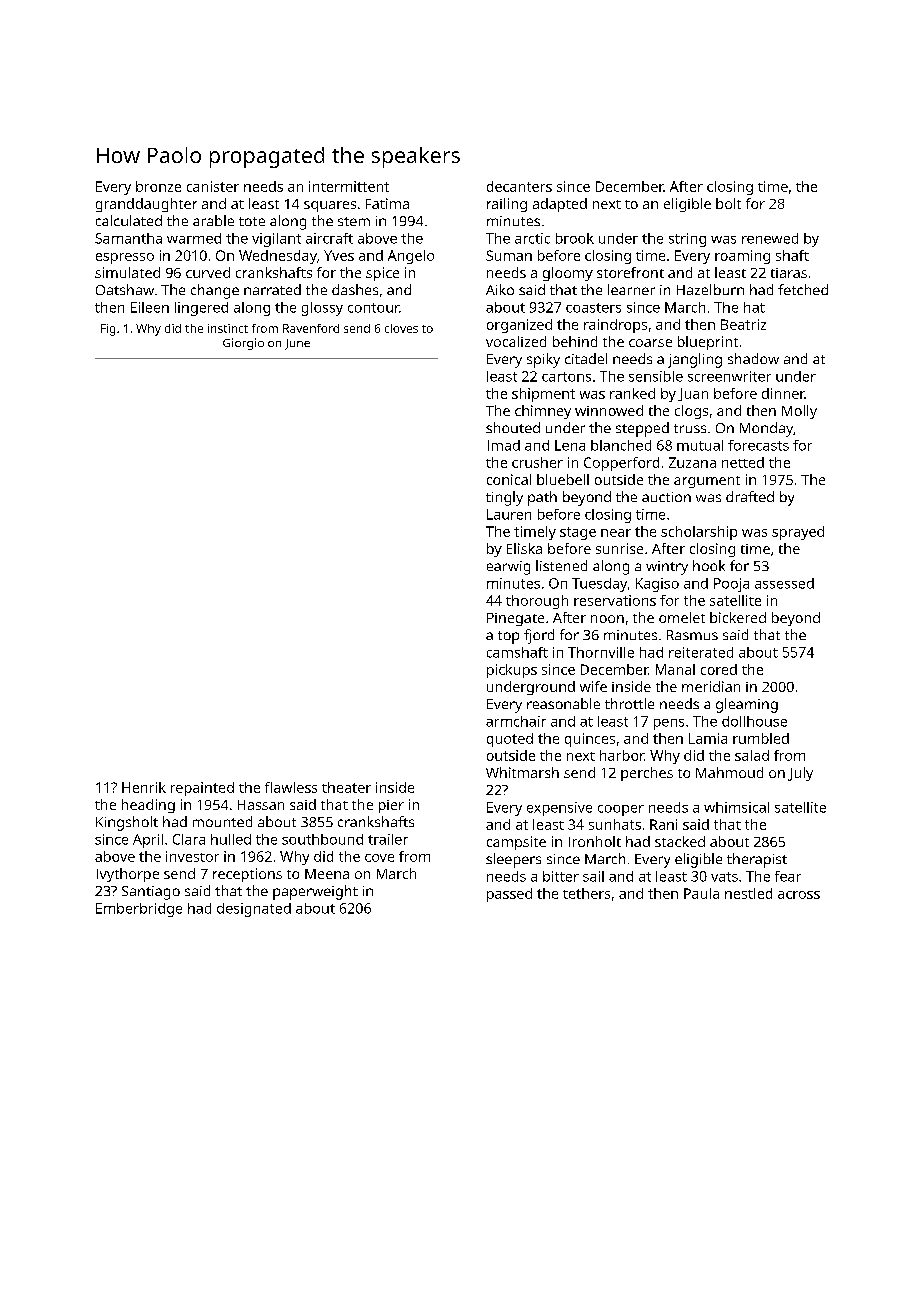 The width and height of the screenshot is (924, 1314). Describe the element at coordinates (213, 186) in the screenshot. I see `canister` at that location.
